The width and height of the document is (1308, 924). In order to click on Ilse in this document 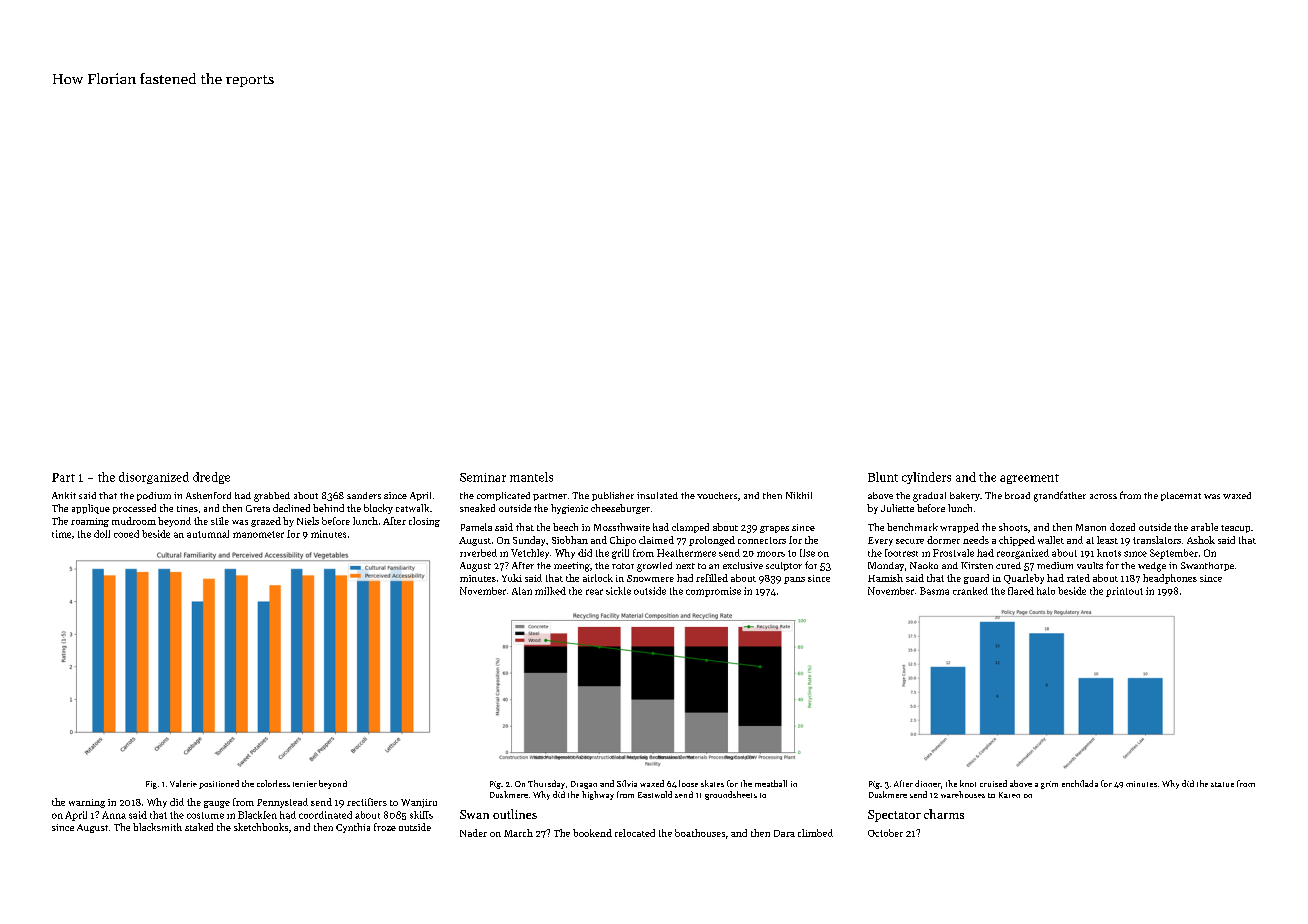, I will do `click(807, 553)`.
